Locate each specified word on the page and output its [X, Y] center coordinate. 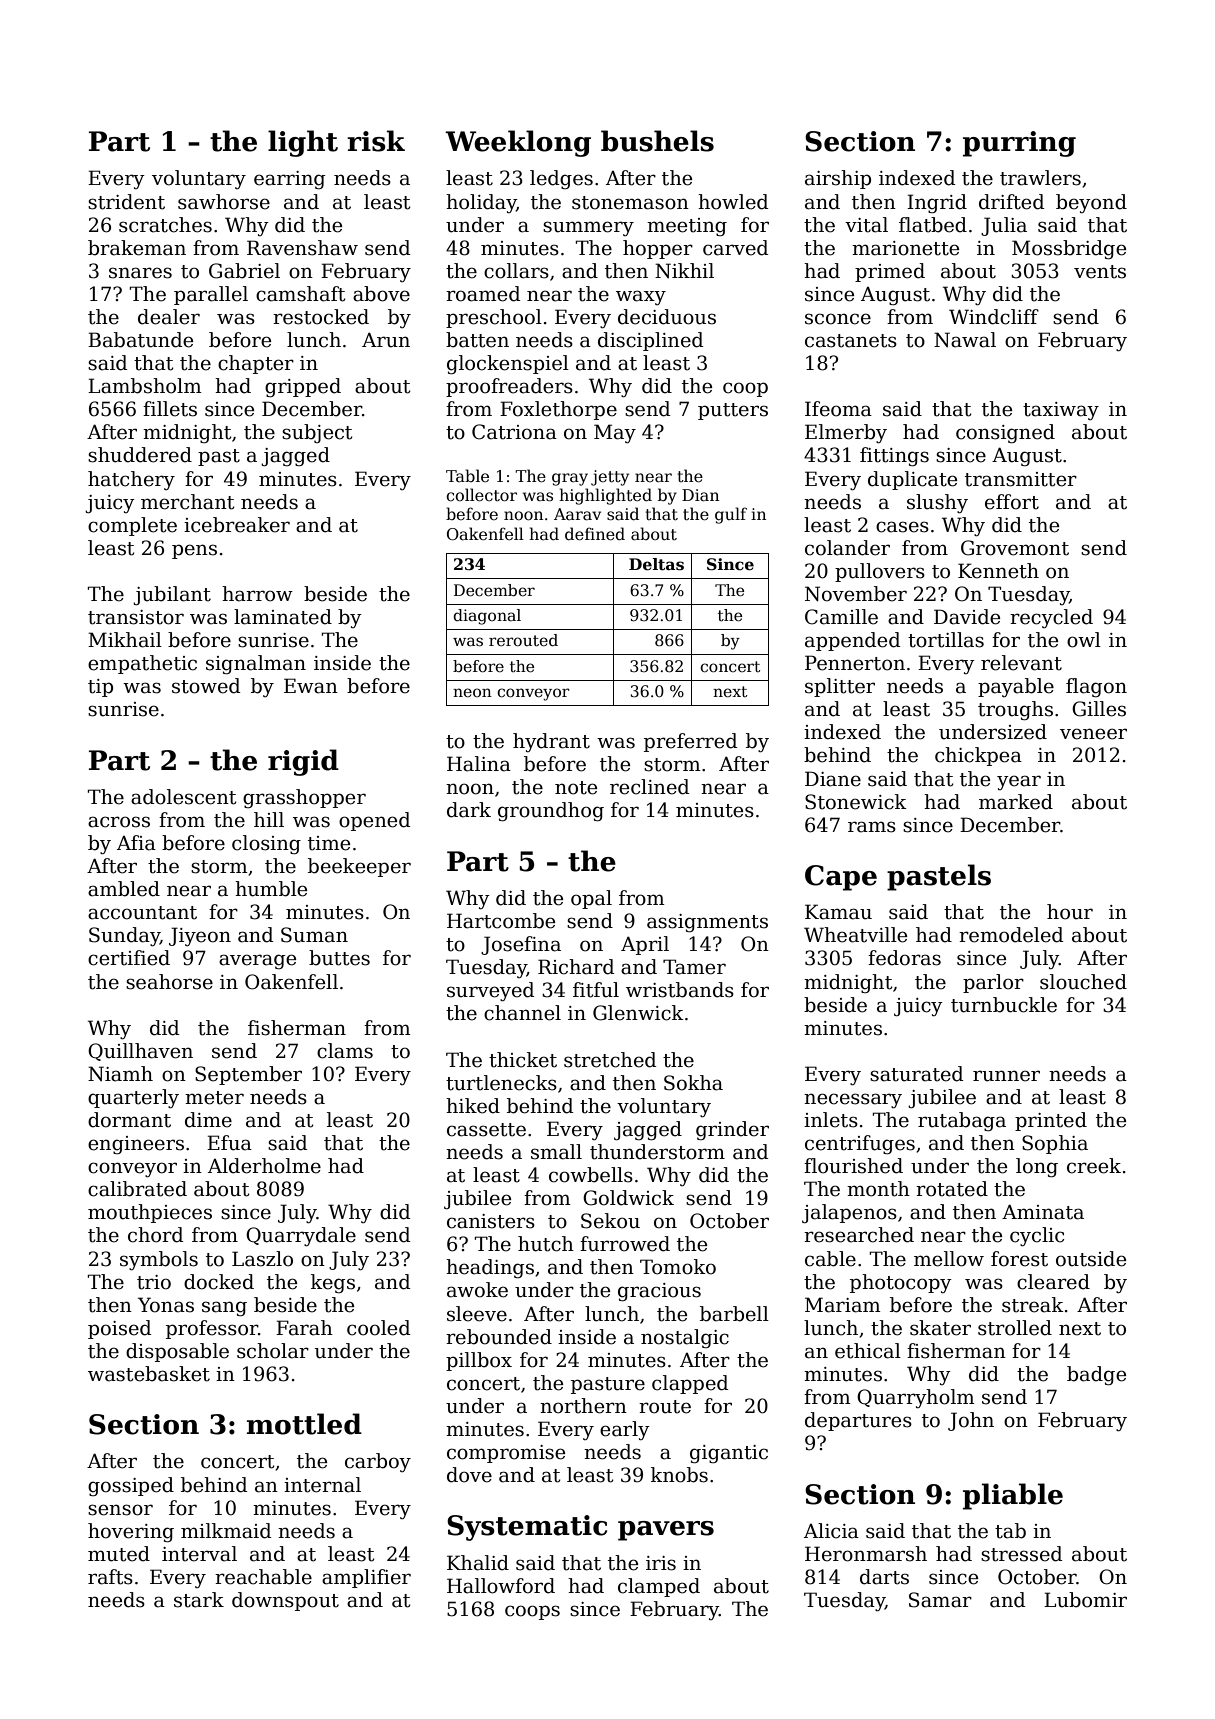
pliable [1013, 1496]
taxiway [1061, 411]
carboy [378, 1462]
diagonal [487, 617]
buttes [339, 958]
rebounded [499, 1337]
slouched [1083, 982]
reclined [649, 787]
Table [467, 475]
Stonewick [856, 802]
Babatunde [140, 340]
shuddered [140, 455]
